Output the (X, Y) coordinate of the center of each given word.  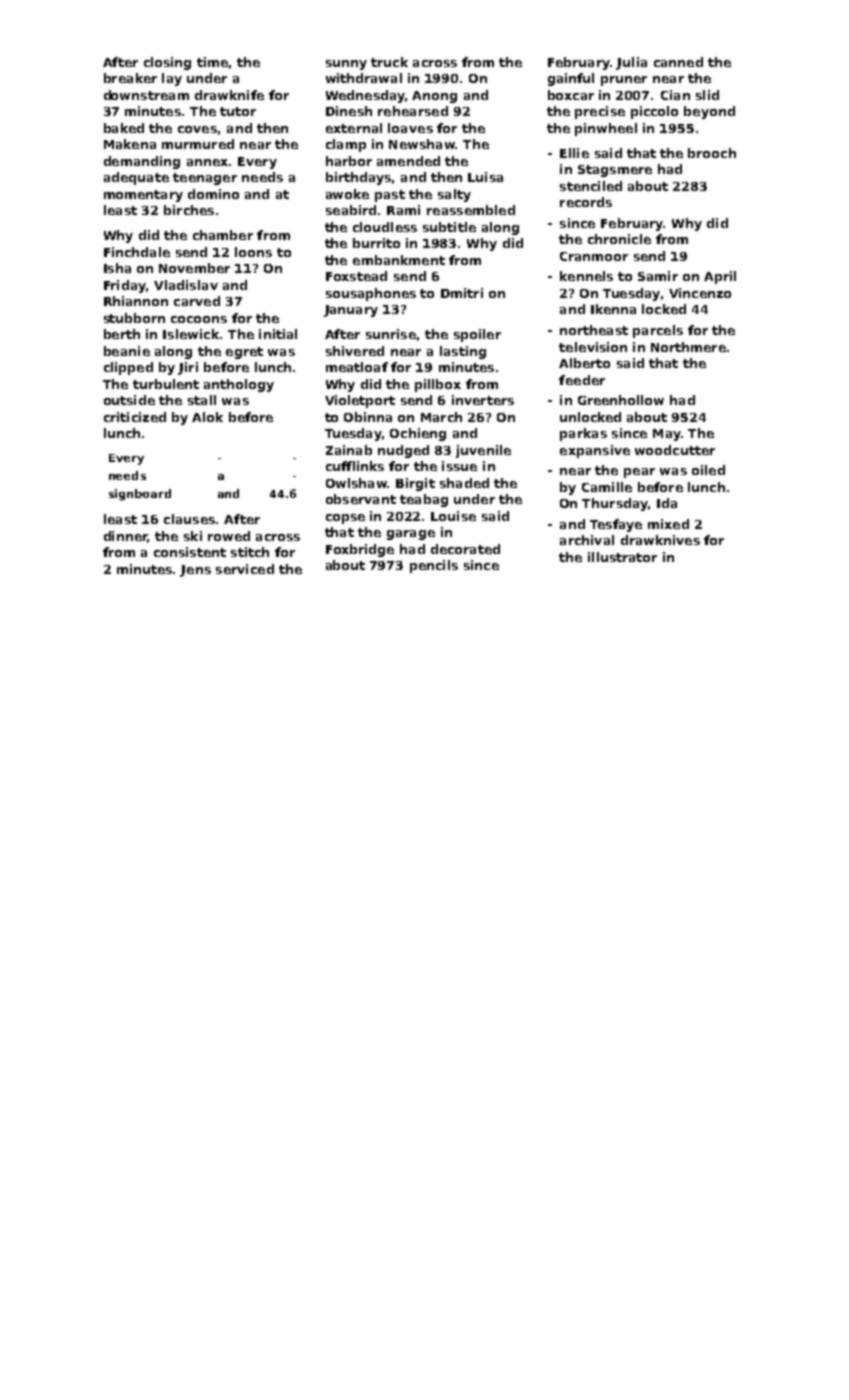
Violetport (360, 401)
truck (389, 62)
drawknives (660, 540)
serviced (245, 569)
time (212, 62)
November (194, 268)
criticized (135, 417)
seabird (351, 210)
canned (678, 62)
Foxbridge (360, 550)
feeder (582, 380)
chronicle (619, 239)
